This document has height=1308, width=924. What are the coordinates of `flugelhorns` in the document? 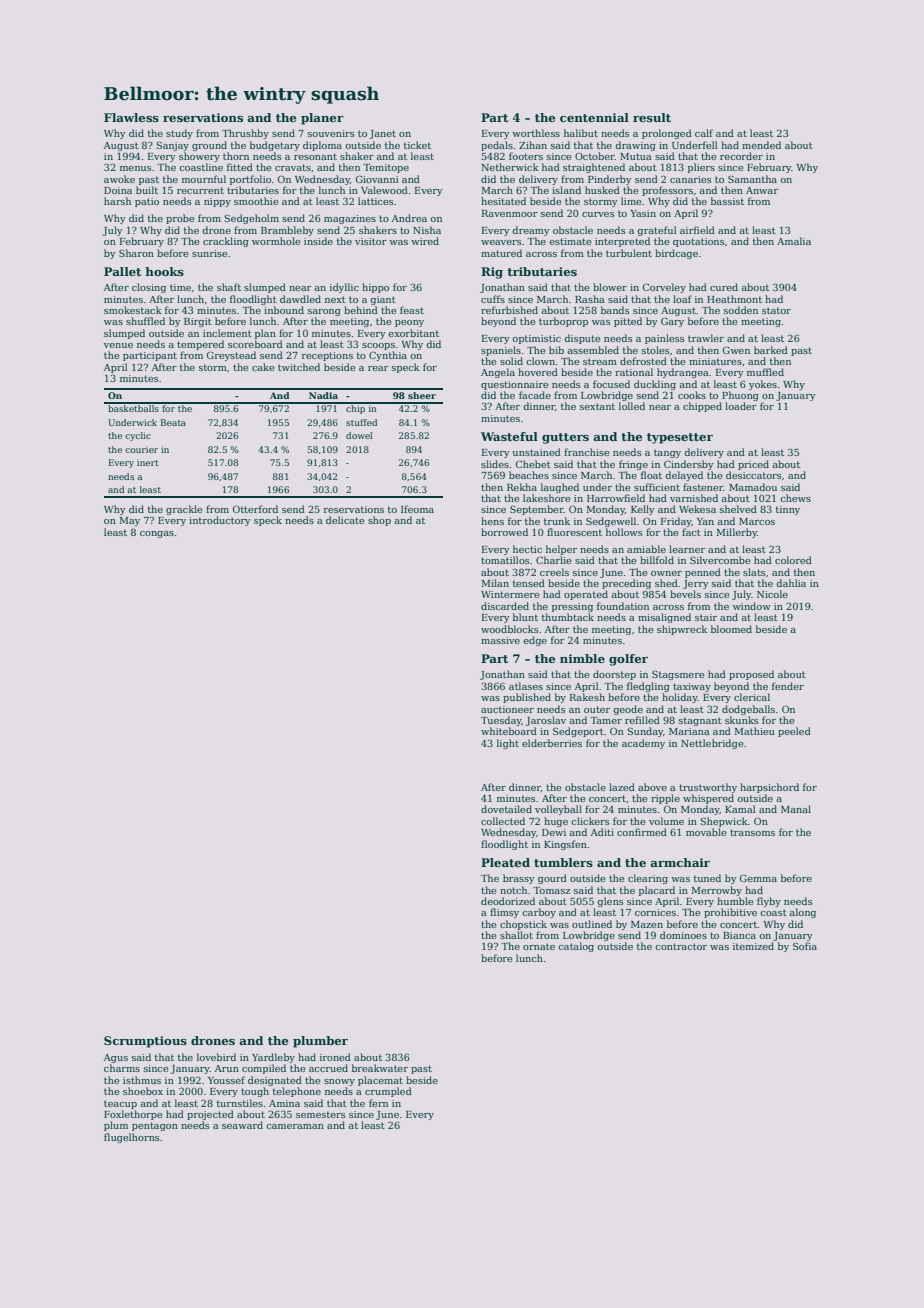 It's located at (131, 1138).
